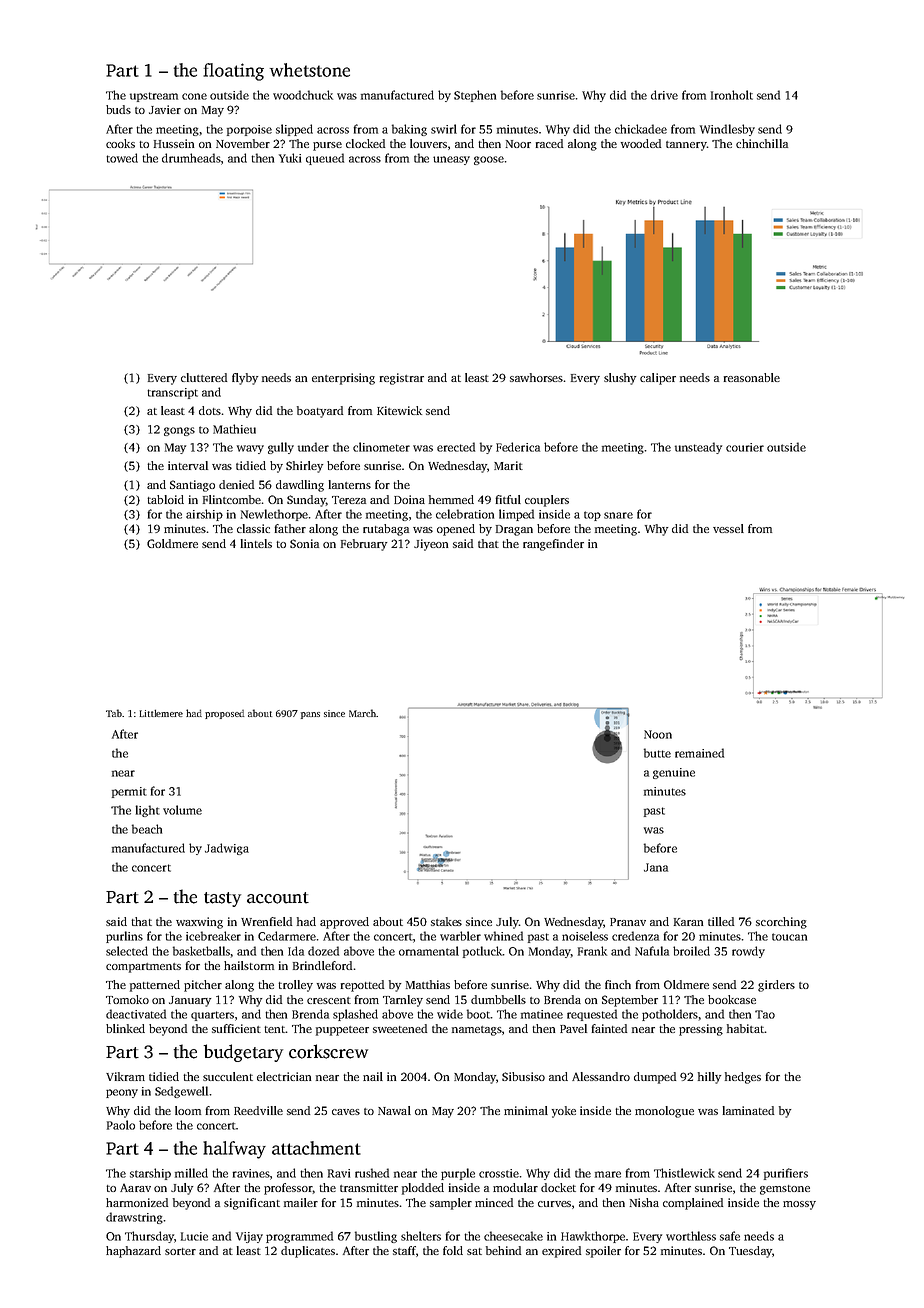 This page has width=924, height=1308. Describe the element at coordinates (732, 95) in the page. I see `Ironholt` at that location.
